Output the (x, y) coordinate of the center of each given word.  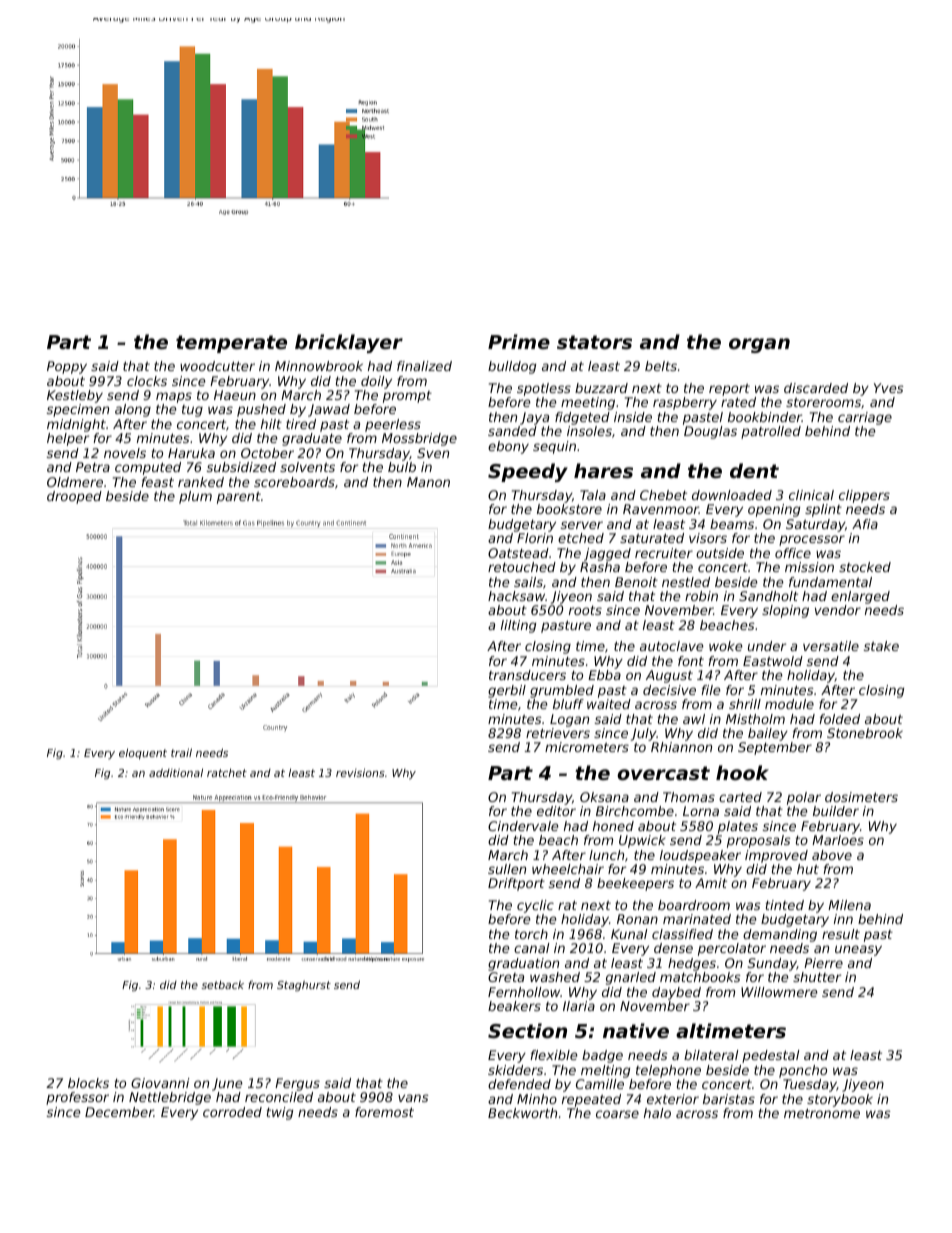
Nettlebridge (170, 1098)
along (133, 410)
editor (556, 811)
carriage (865, 418)
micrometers (587, 747)
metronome (822, 1113)
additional (176, 772)
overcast (663, 773)
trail (181, 752)
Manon (428, 482)
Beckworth (522, 1113)
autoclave (672, 646)
